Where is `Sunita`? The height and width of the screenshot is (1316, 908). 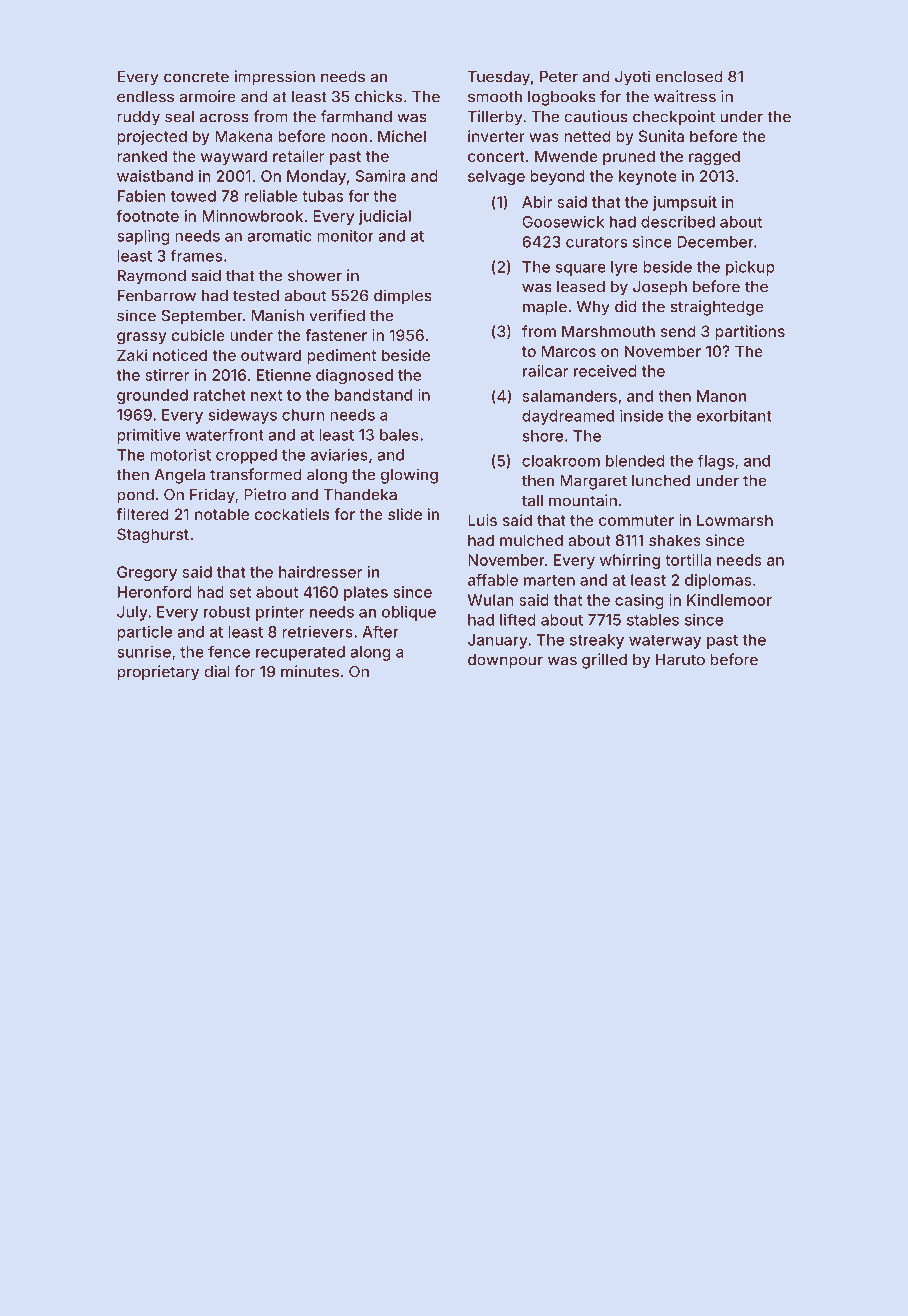
Sunita is located at coordinates (661, 136).
